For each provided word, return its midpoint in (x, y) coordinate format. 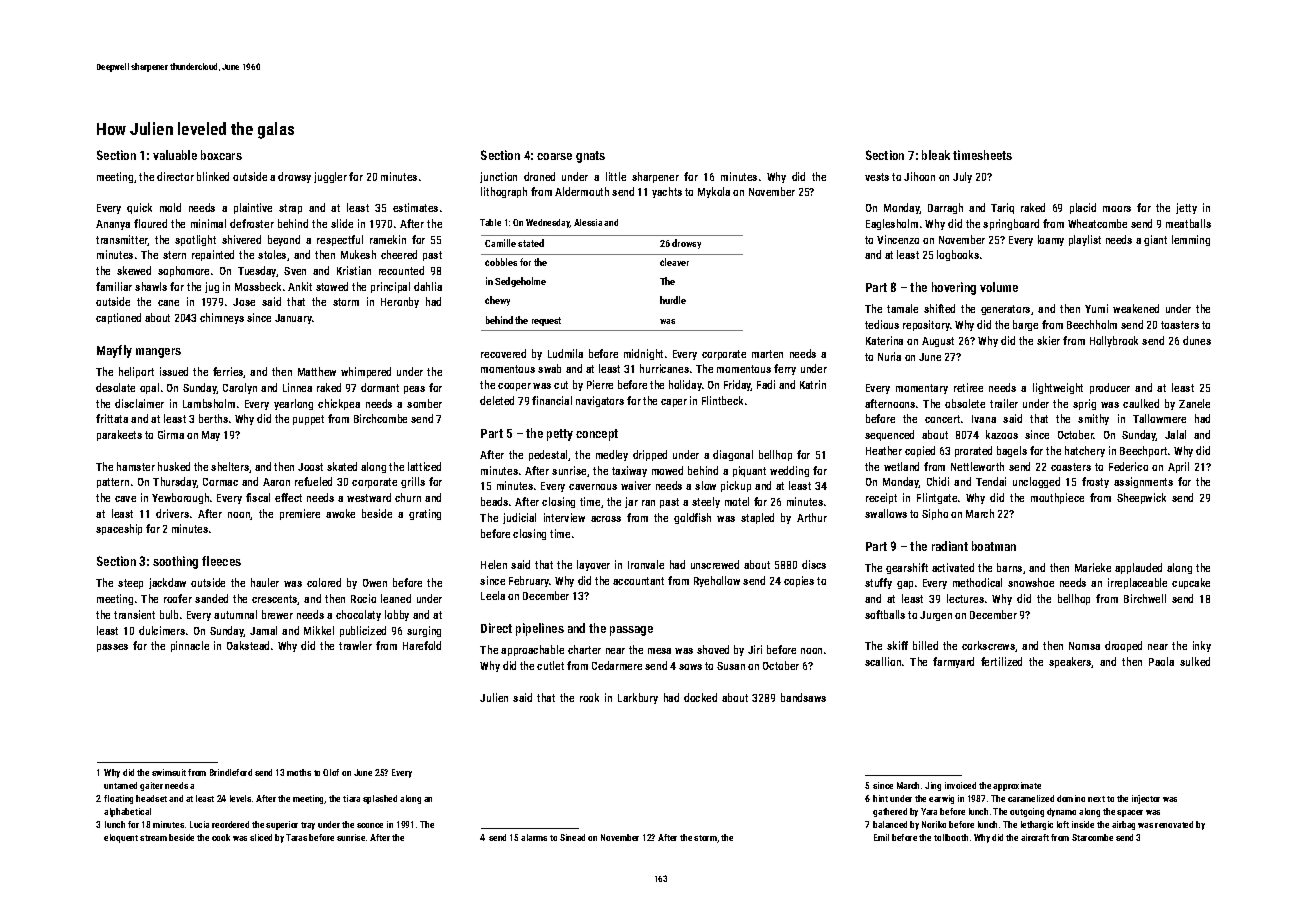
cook (221, 837)
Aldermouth (582, 191)
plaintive (253, 208)
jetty (1186, 208)
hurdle (673, 300)
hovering (954, 288)
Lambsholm (209, 403)
